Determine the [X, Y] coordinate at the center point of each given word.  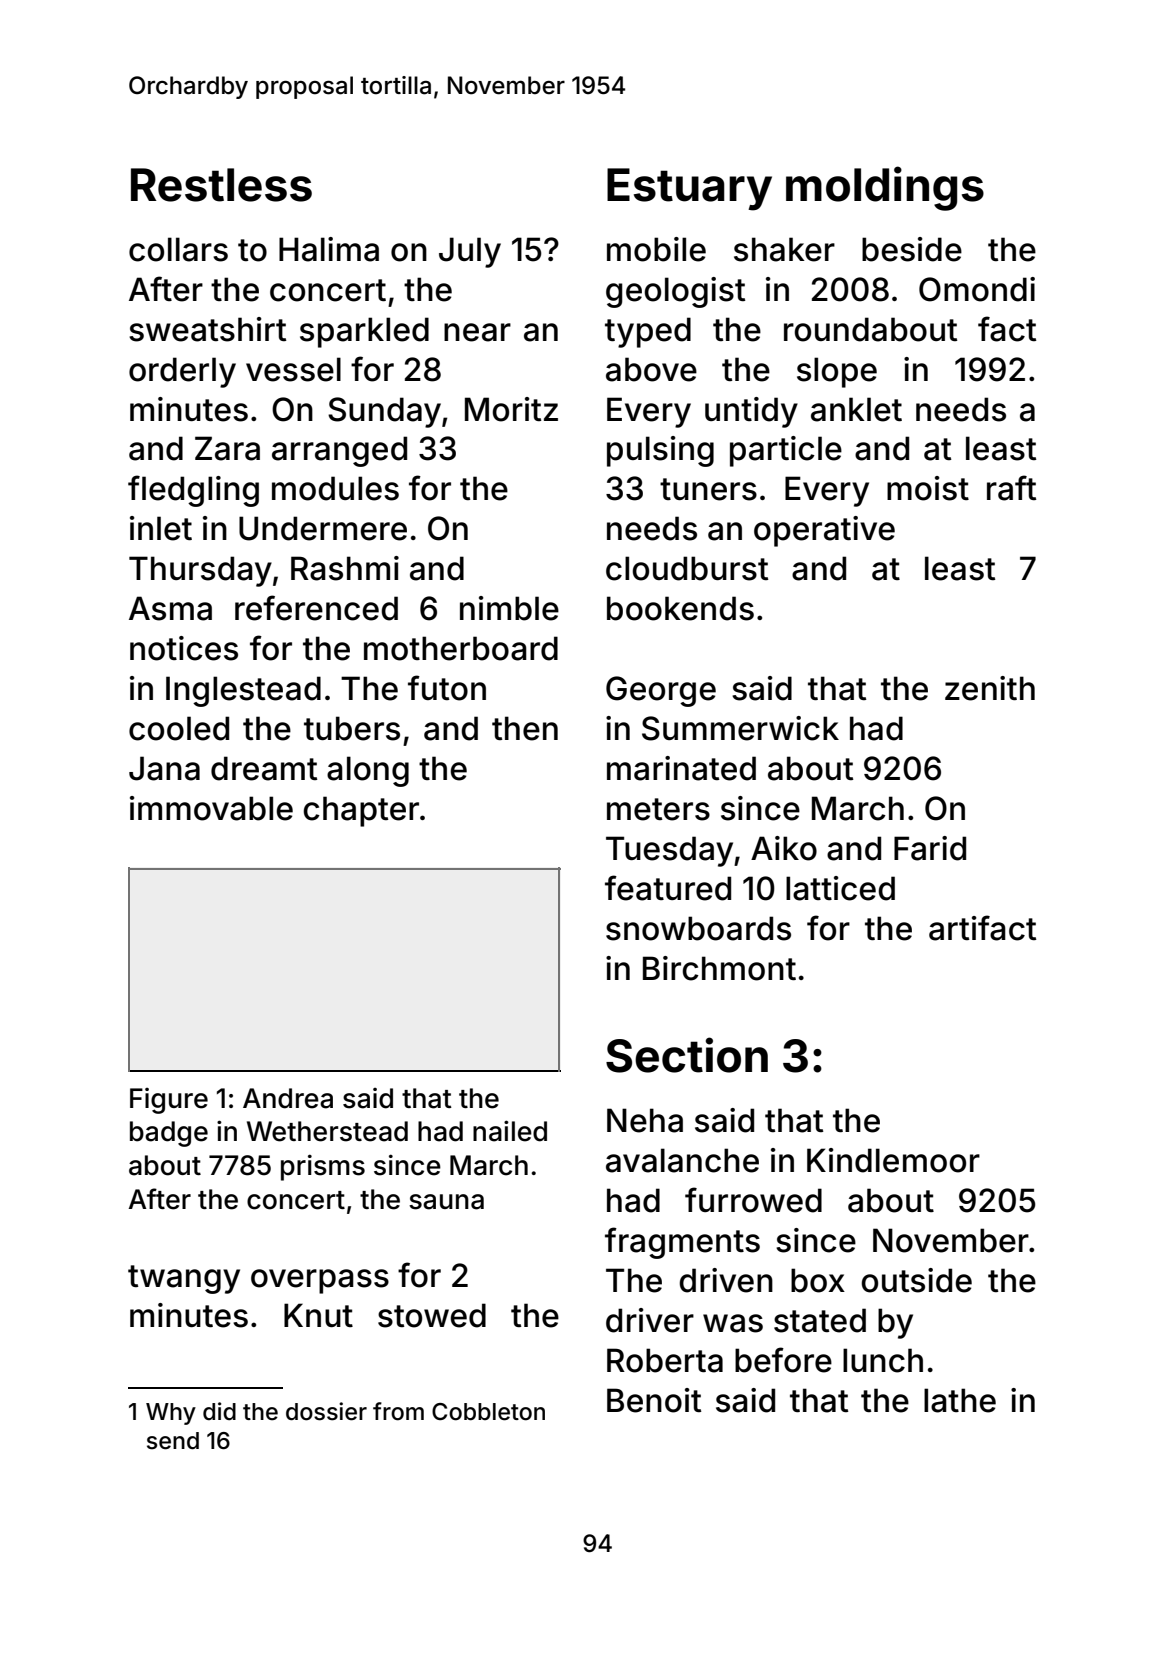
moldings [885, 188]
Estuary [689, 189]
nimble [509, 608]
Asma [170, 608]
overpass [320, 1281]
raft [1011, 488]
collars [178, 249]
